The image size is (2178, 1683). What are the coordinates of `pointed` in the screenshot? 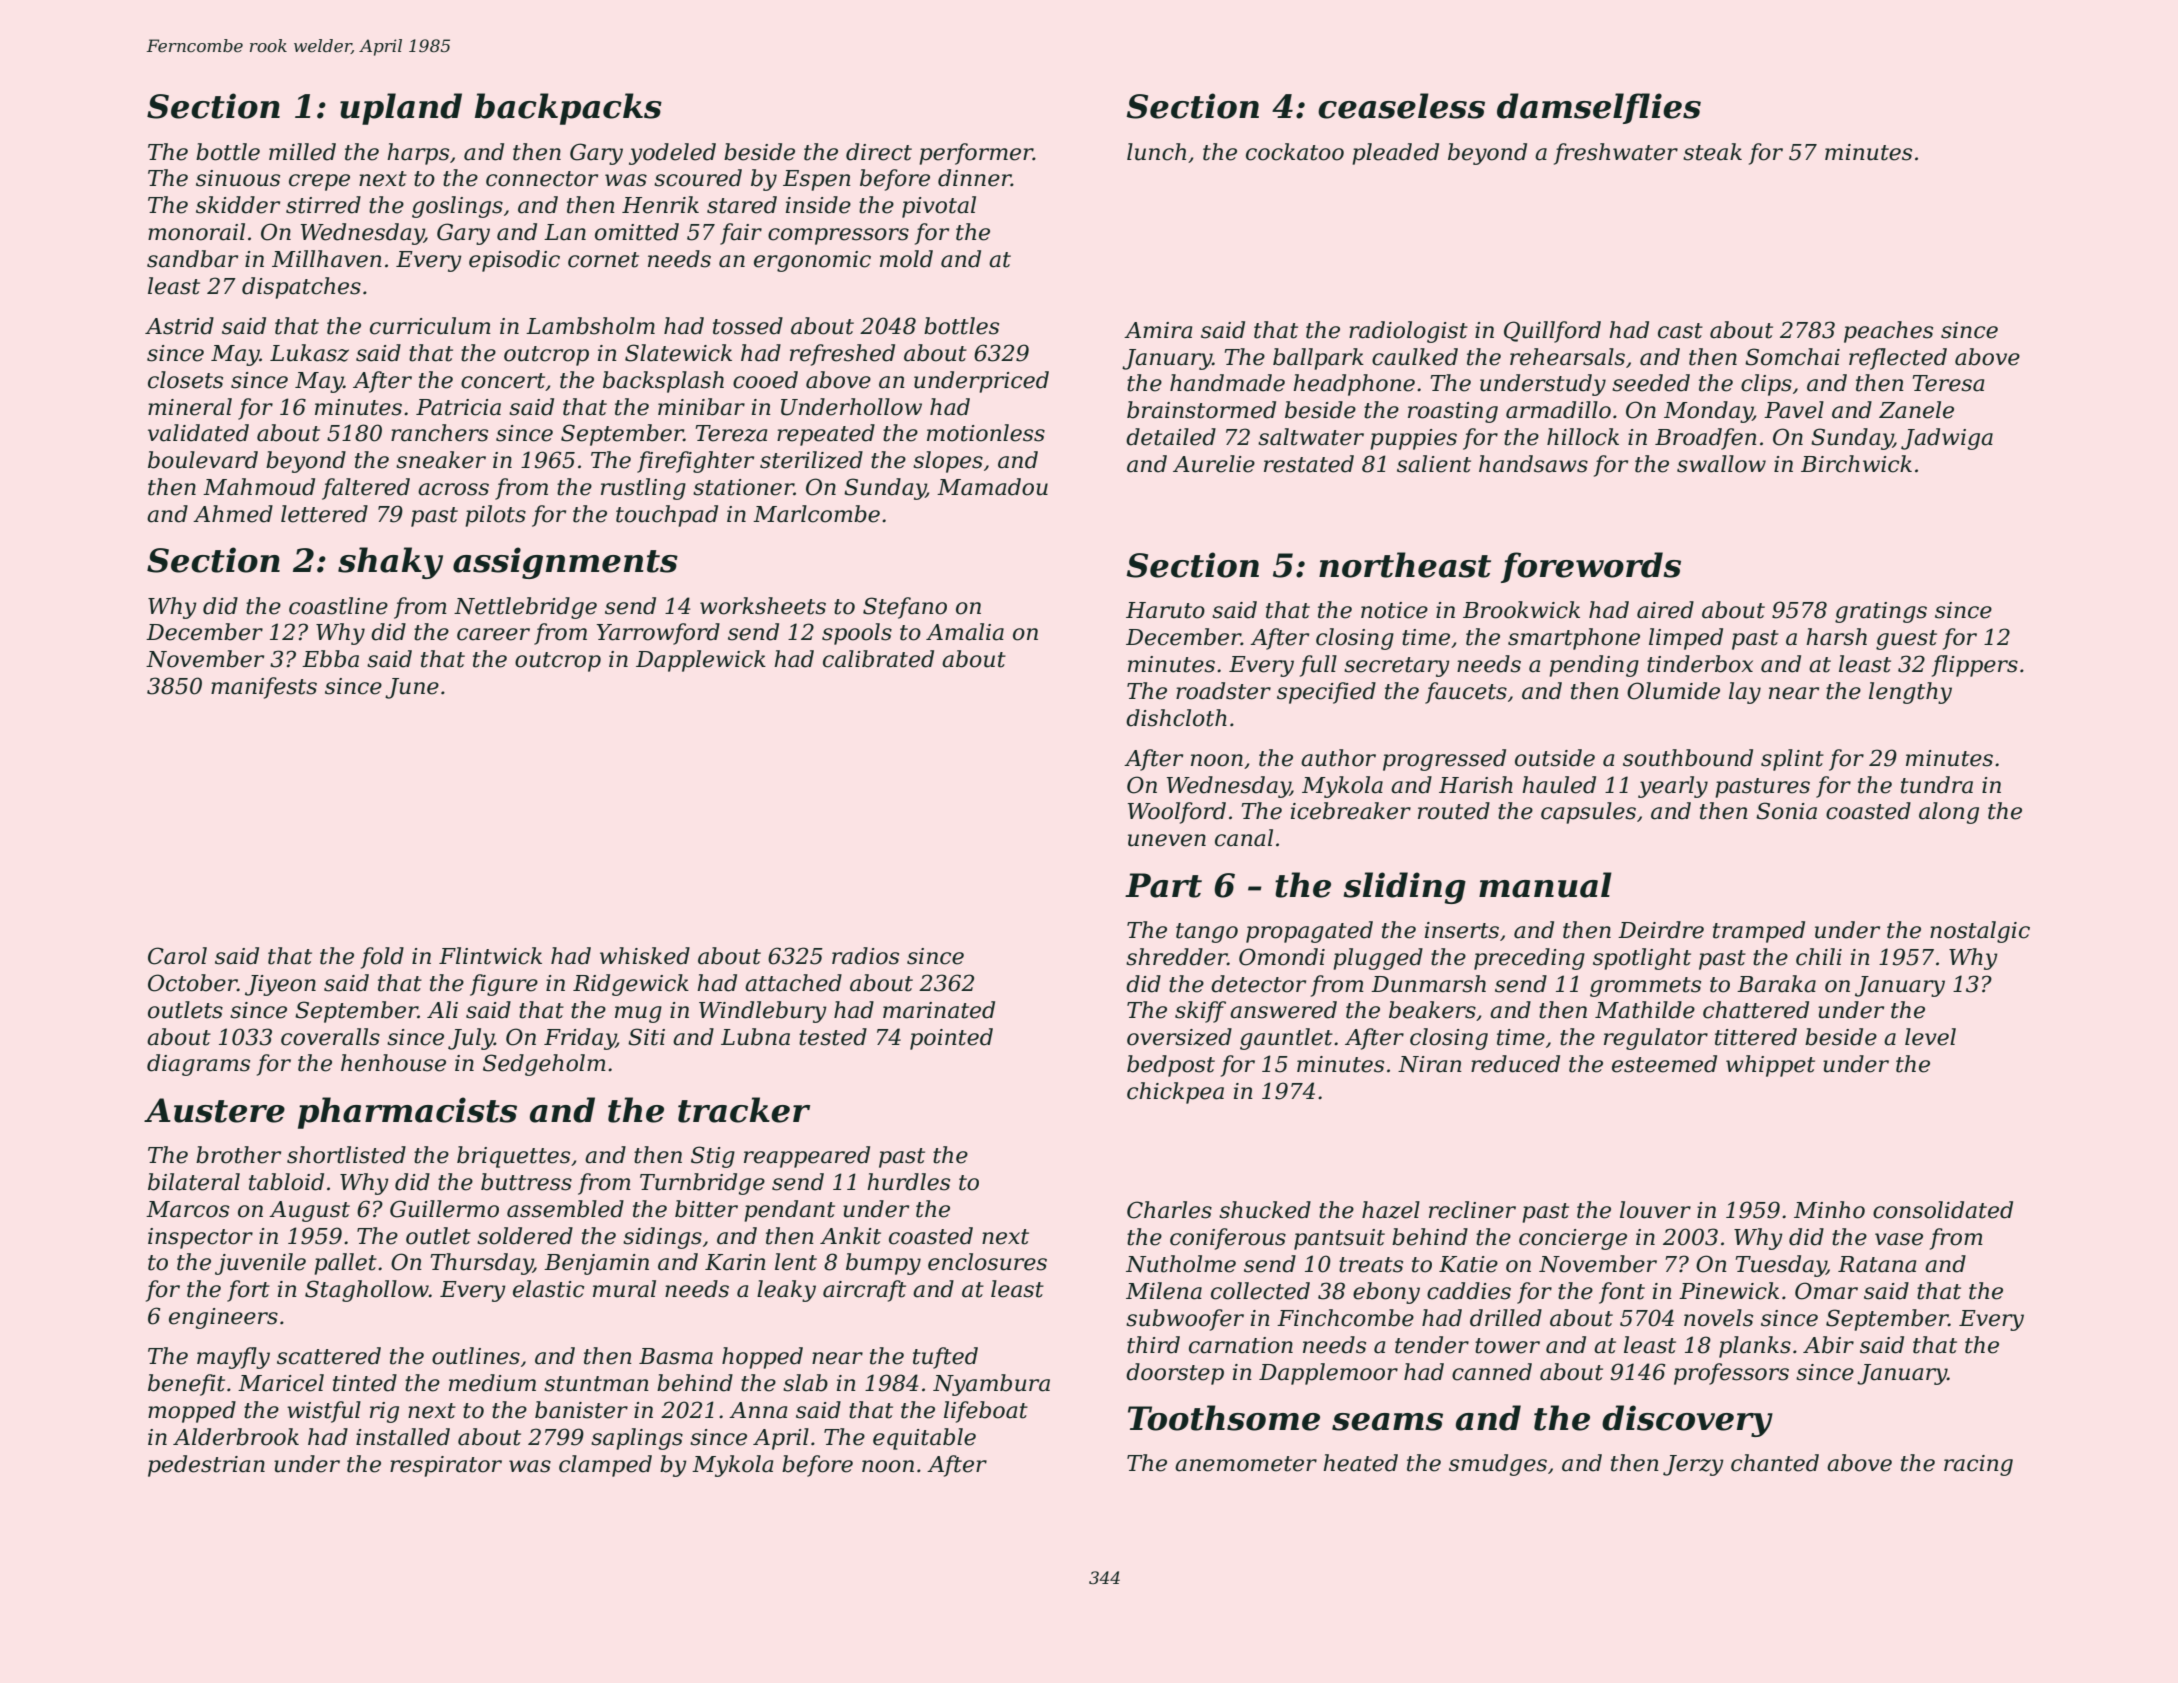 It's located at (951, 1039).
